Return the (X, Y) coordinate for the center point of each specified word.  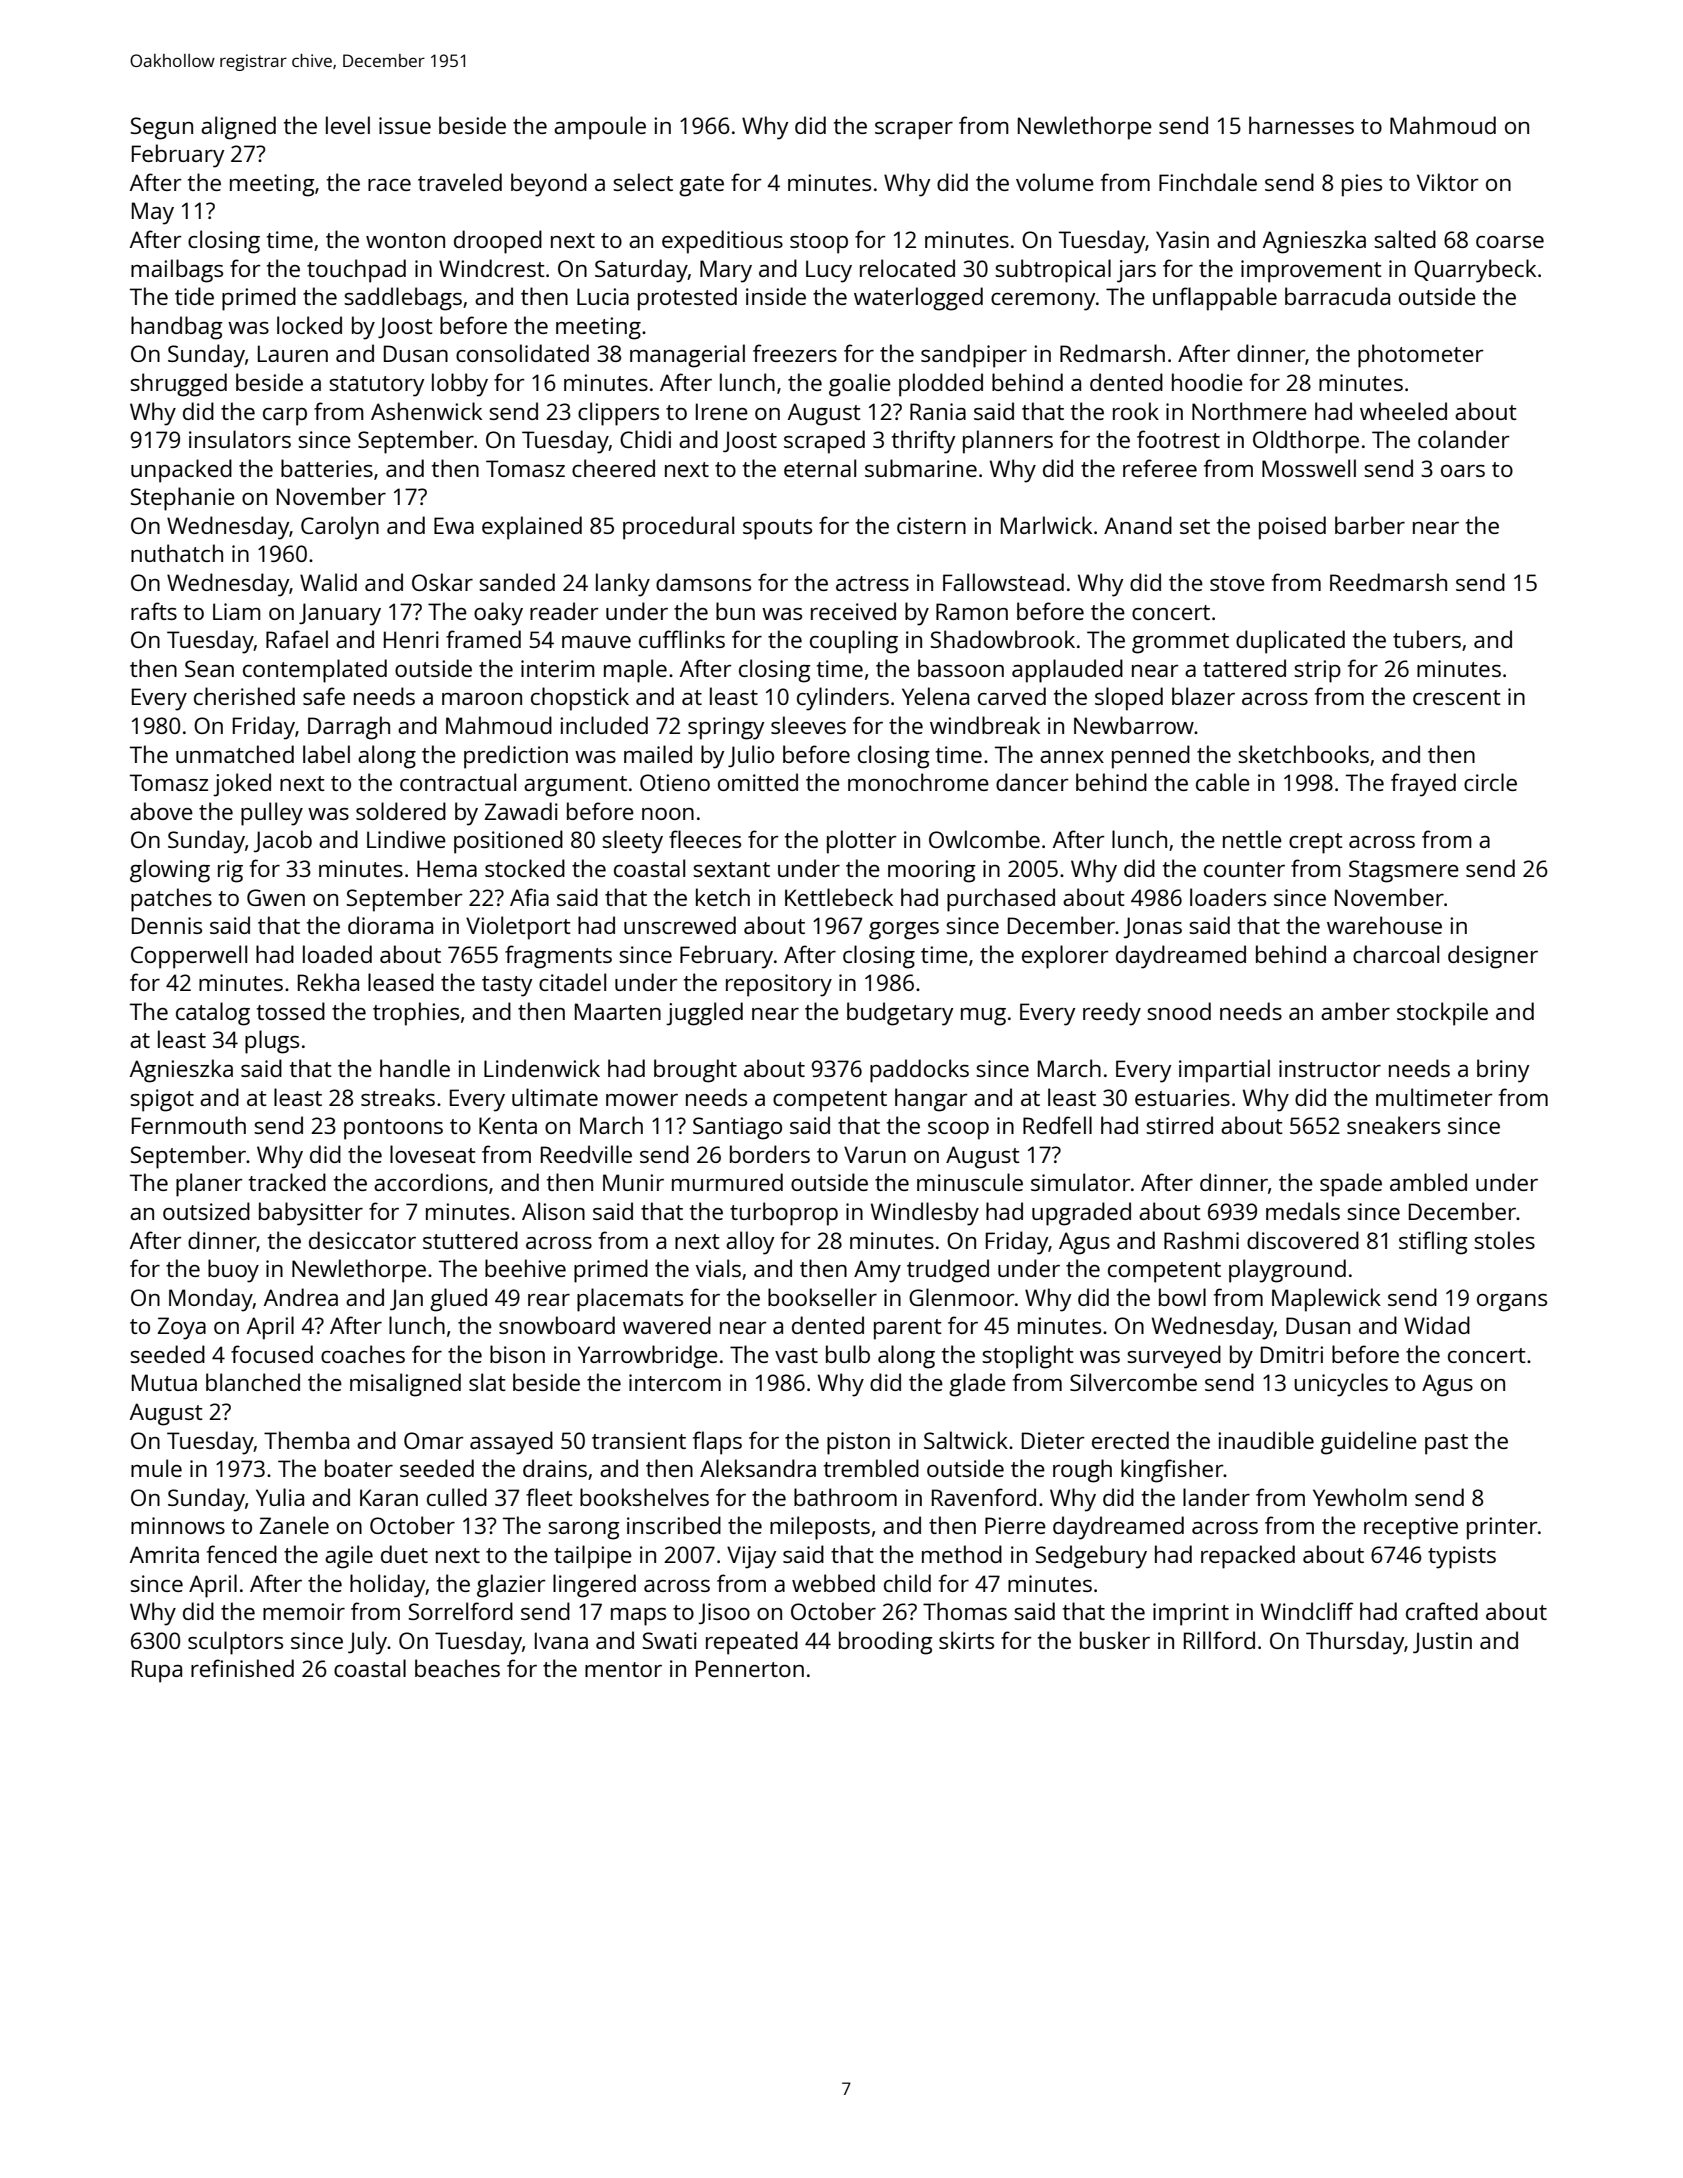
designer (1493, 957)
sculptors (235, 1643)
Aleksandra (758, 1468)
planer (209, 1185)
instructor (1330, 1068)
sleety (632, 842)
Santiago (737, 1128)
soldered (401, 811)
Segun (161, 128)
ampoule (600, 128)
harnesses (1301, 125)
